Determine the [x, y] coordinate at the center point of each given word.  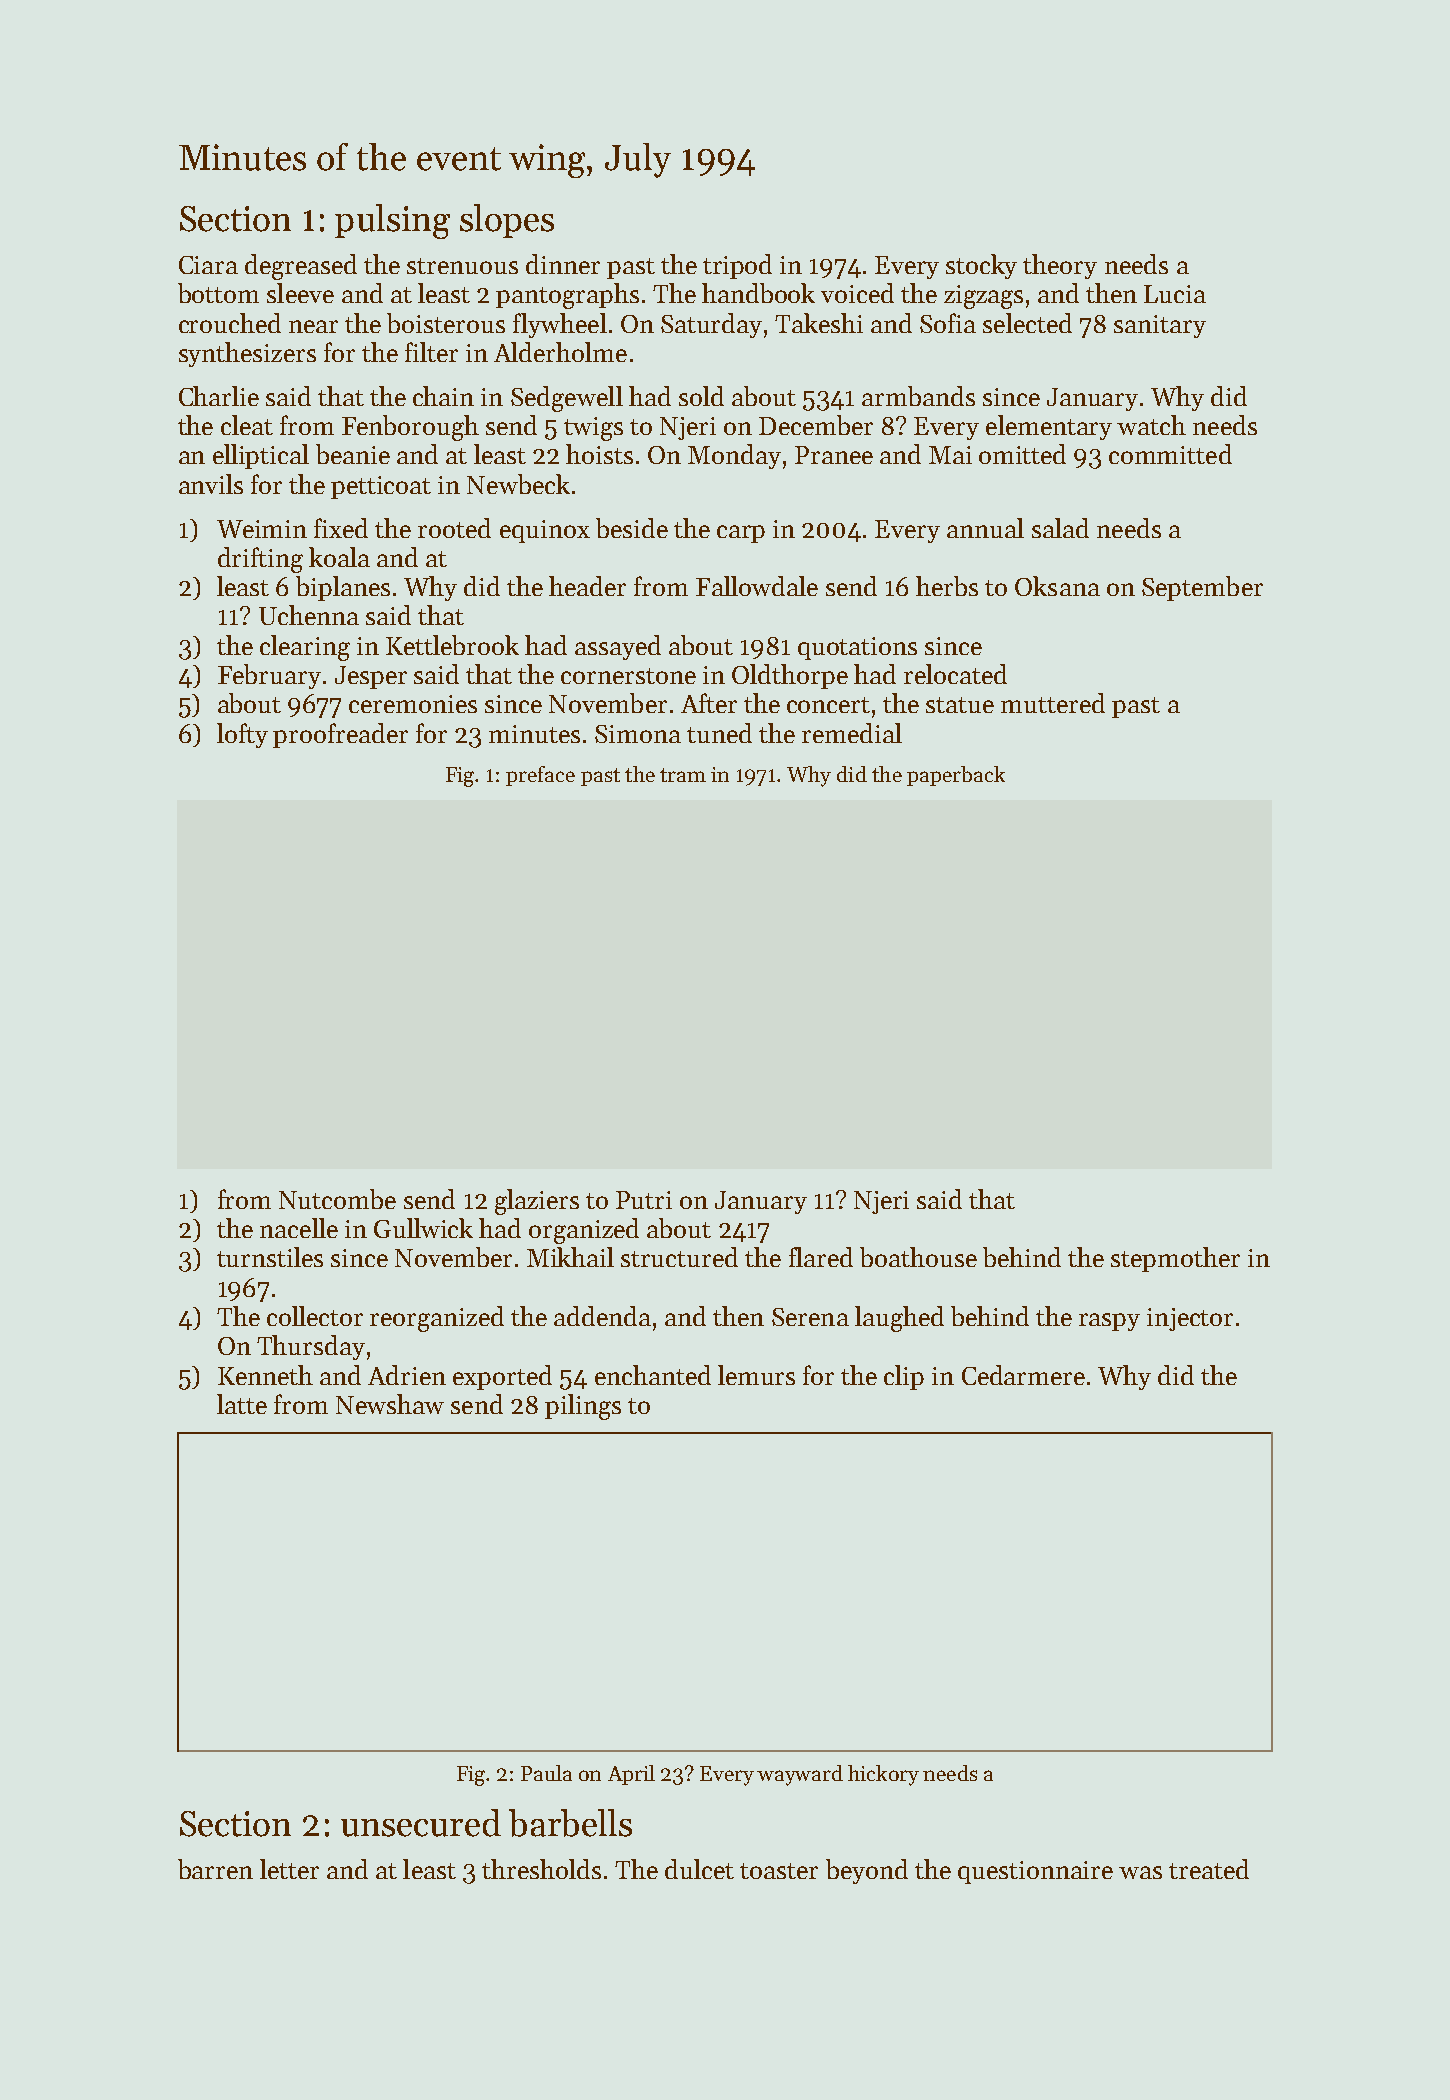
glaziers [537, 1202]
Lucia [1175, 294]
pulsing [392, 221]
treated [1209, 1869]
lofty [242, 735]
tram [683, 775]
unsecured [421, 1823]
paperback [956, 776]
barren [215, 1869]
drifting [260, 560]
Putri [644, 1200]
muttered [1053, 703]
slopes [507, 221]
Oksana [1057, 586]
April [631, 1775]
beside [632, 528]
